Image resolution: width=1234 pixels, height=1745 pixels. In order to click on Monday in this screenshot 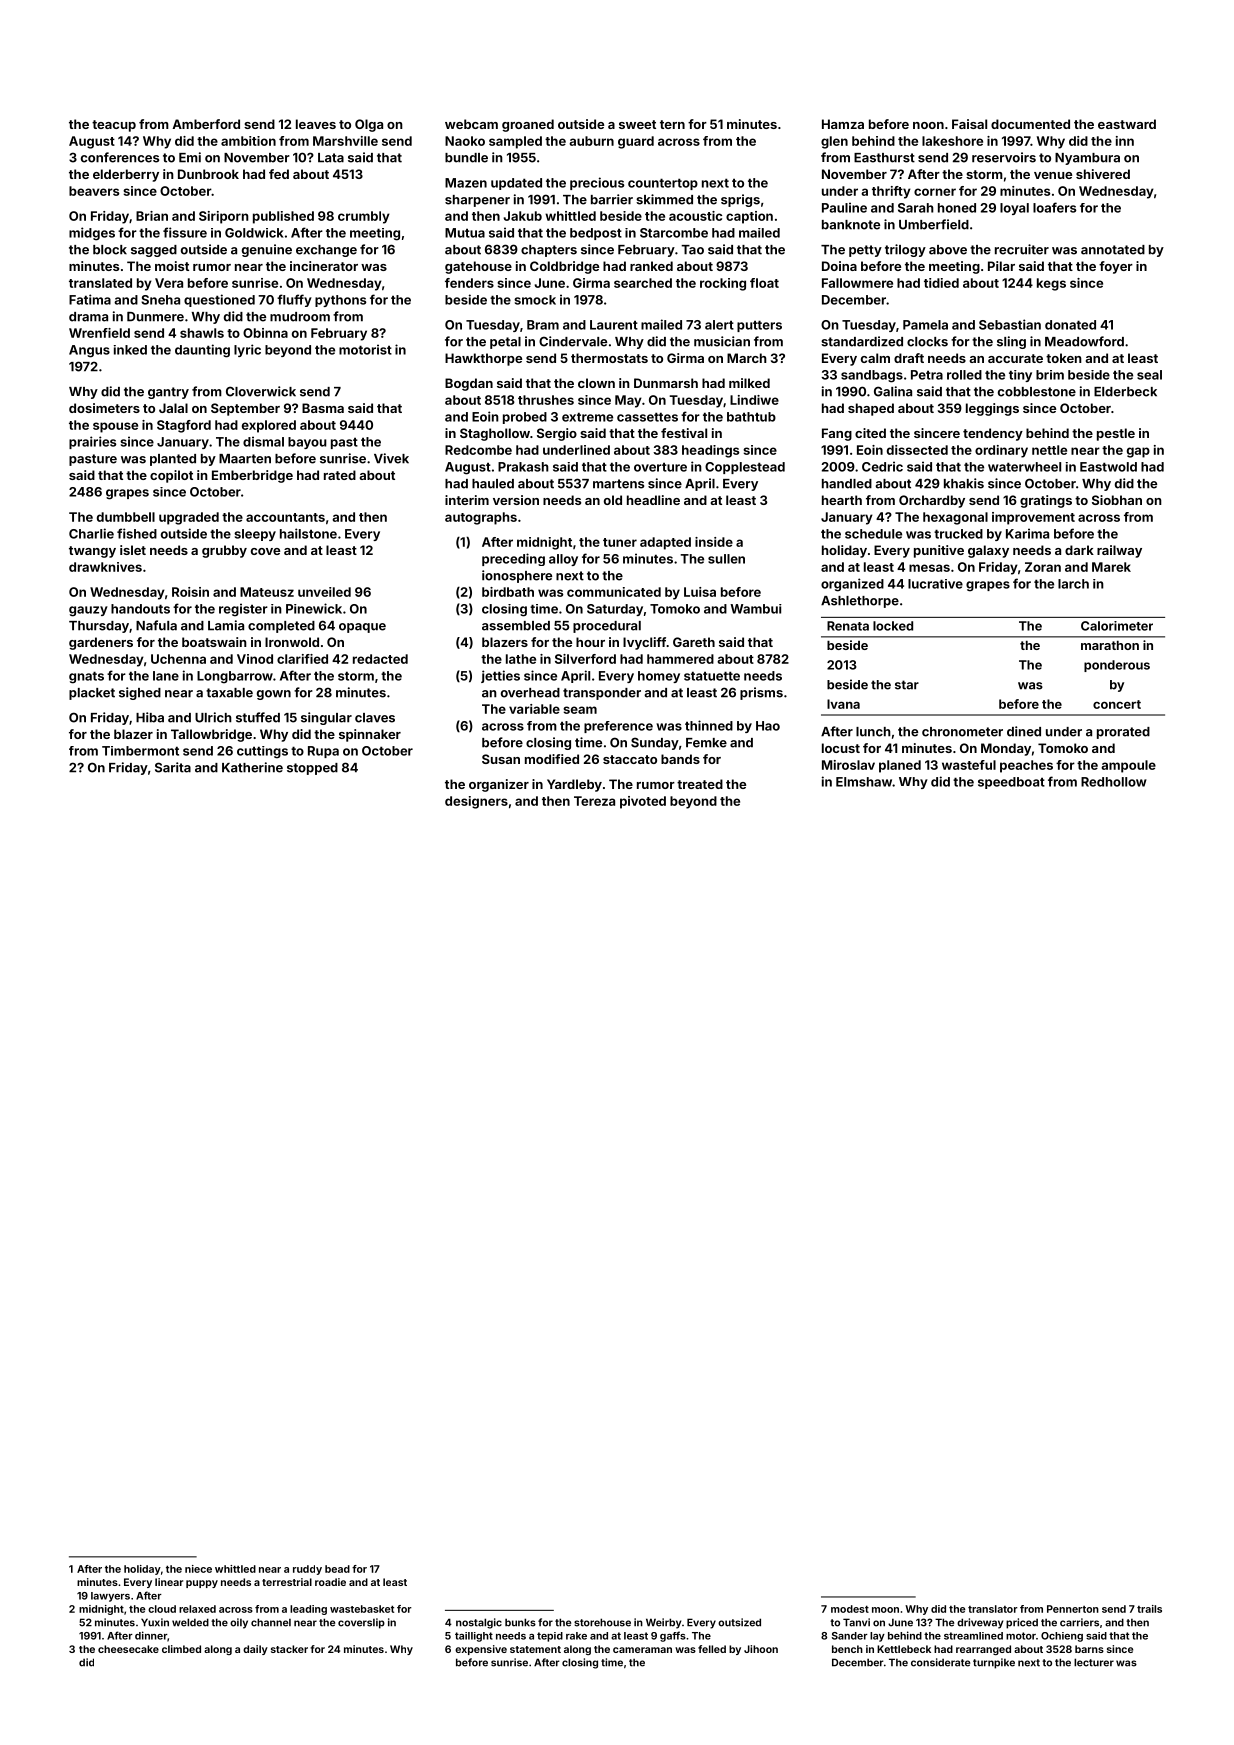, I will do `click(1006, 749)`.
